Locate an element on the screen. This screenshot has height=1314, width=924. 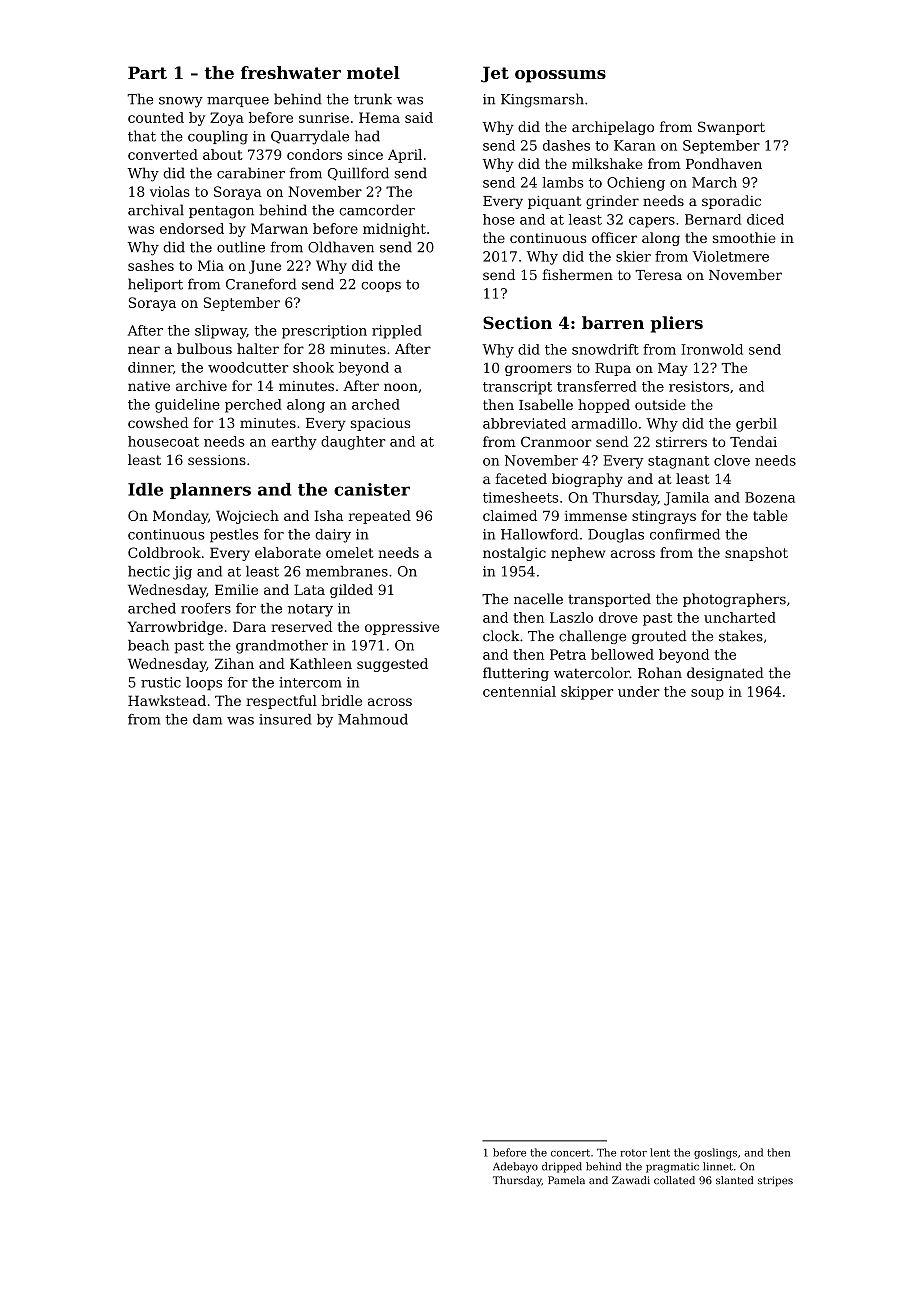
Jet is located at coordinates (495, 74).
